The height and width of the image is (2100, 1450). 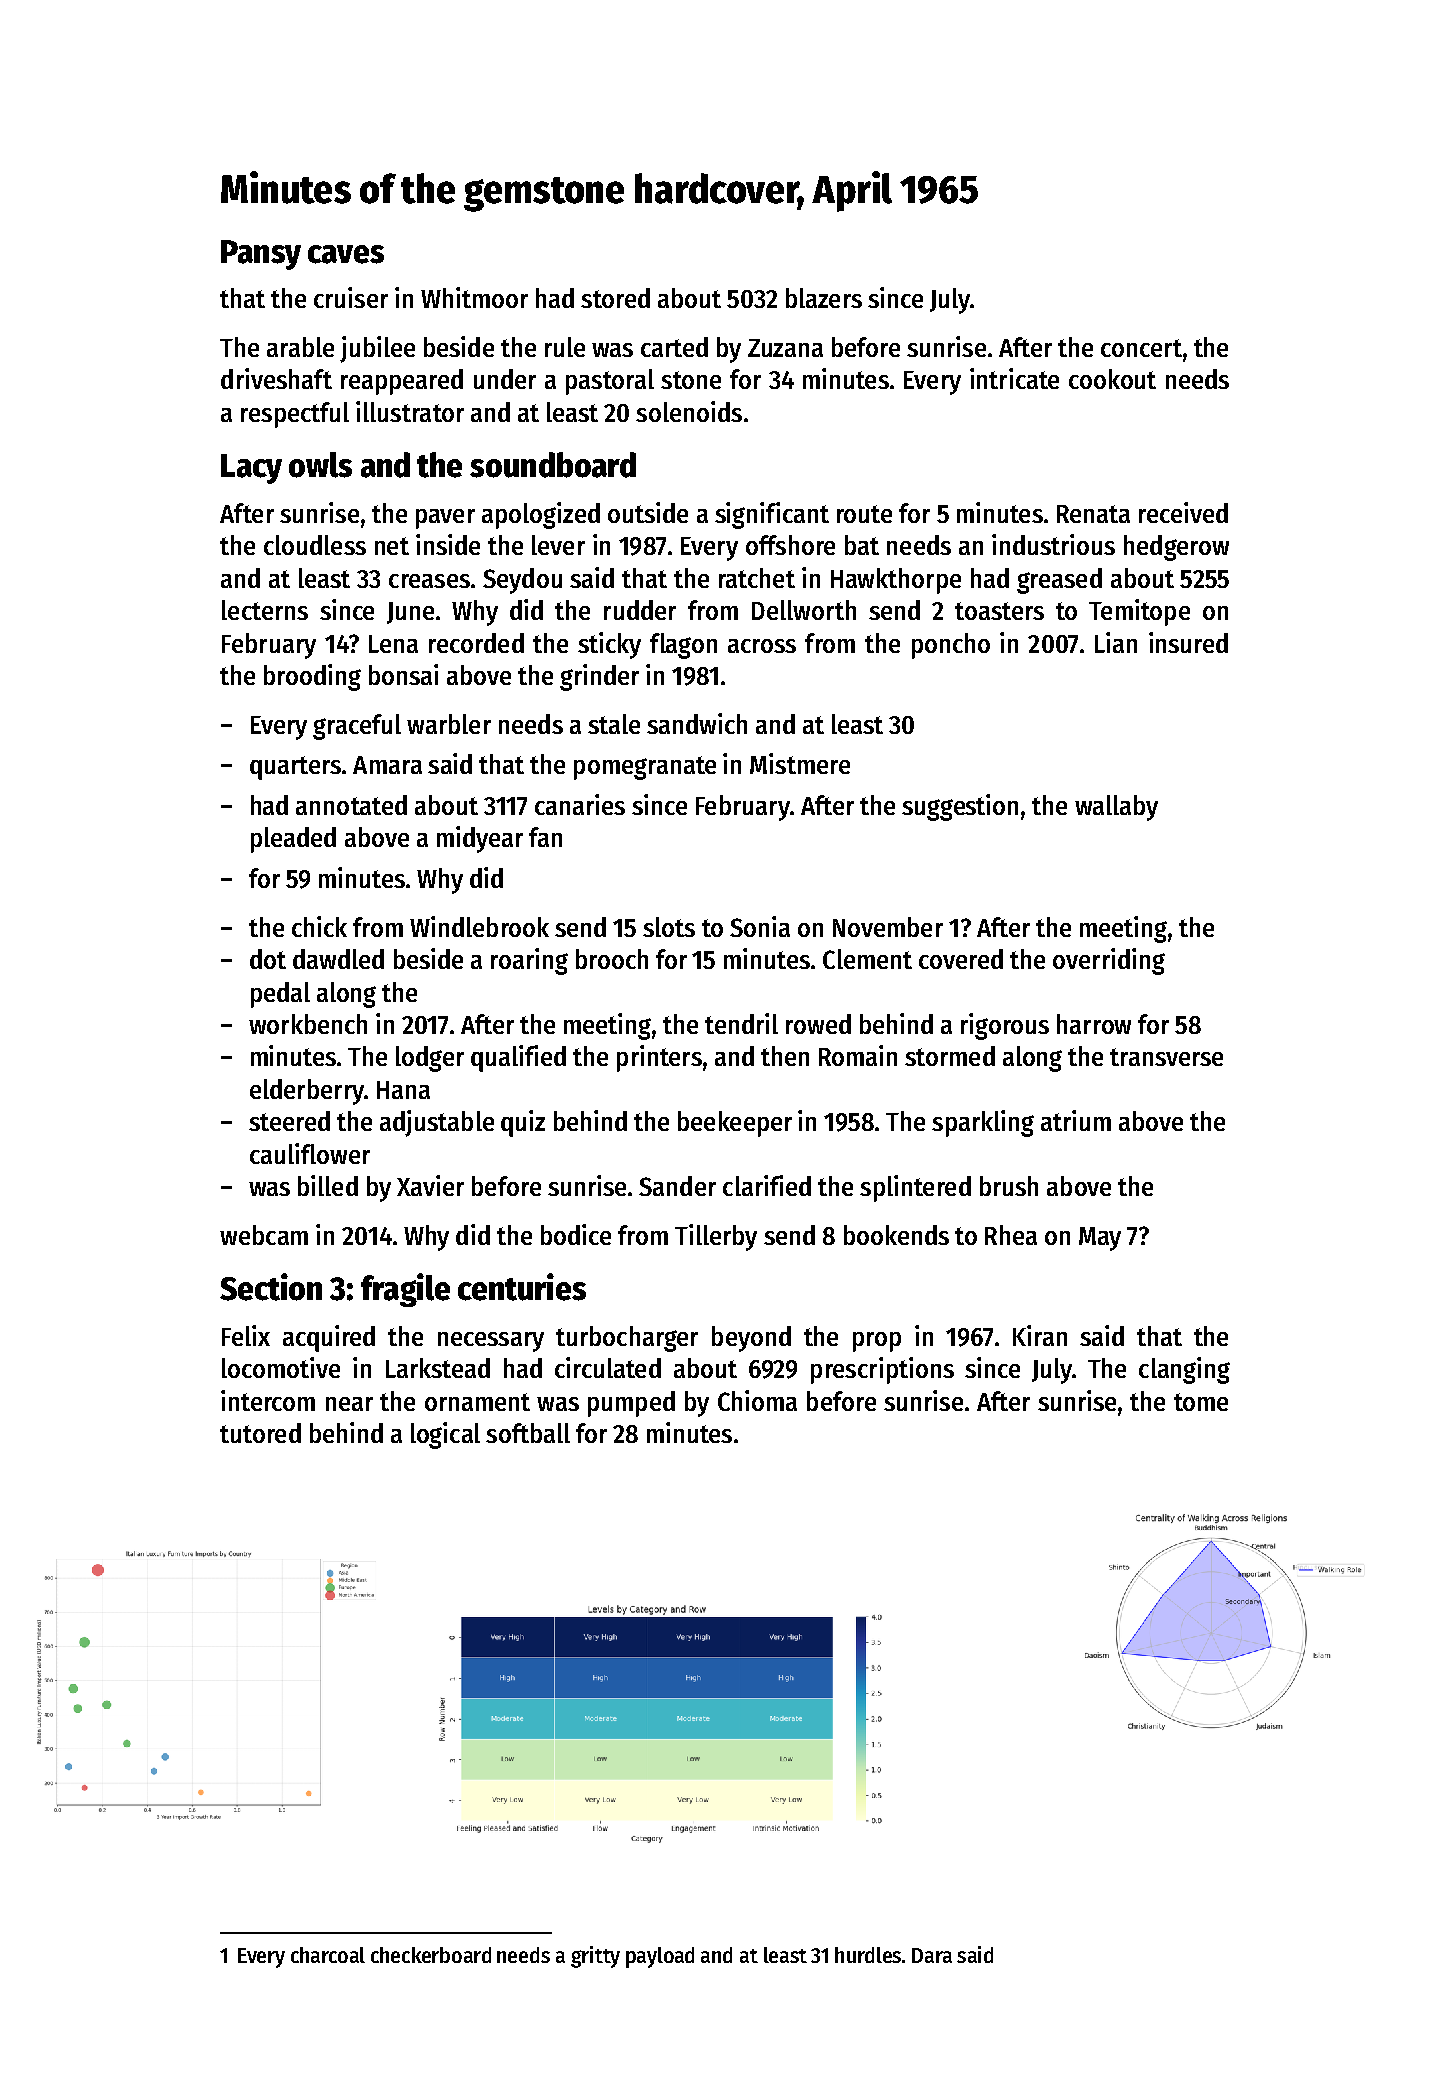 What do you see at coordinates (757, 1400) in the image?
I see `Chioma` at bounding box center [757, 1400].
